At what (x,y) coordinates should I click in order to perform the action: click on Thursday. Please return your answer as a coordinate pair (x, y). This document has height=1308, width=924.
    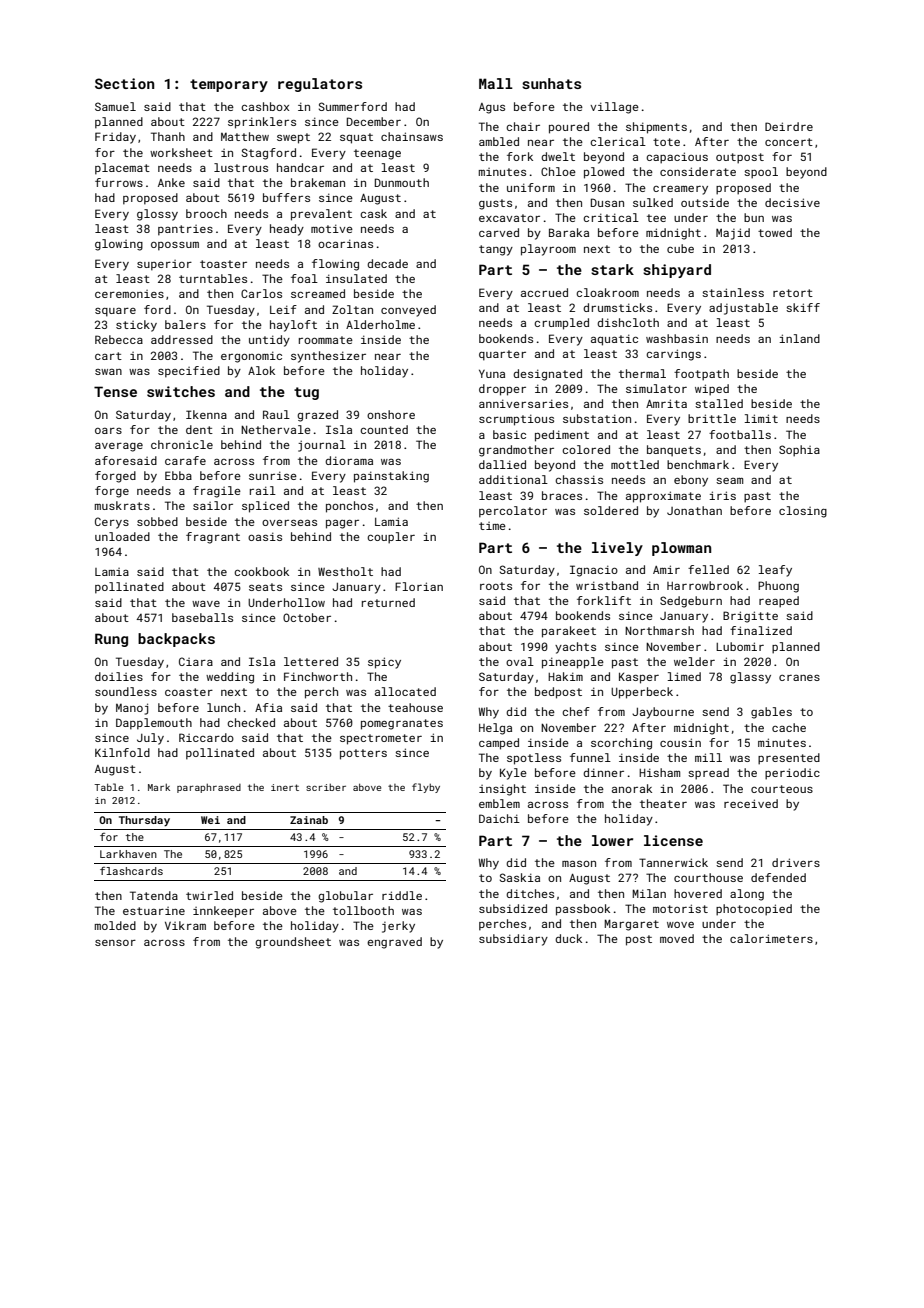
    Looking at the image, I should click on (144, 821).
